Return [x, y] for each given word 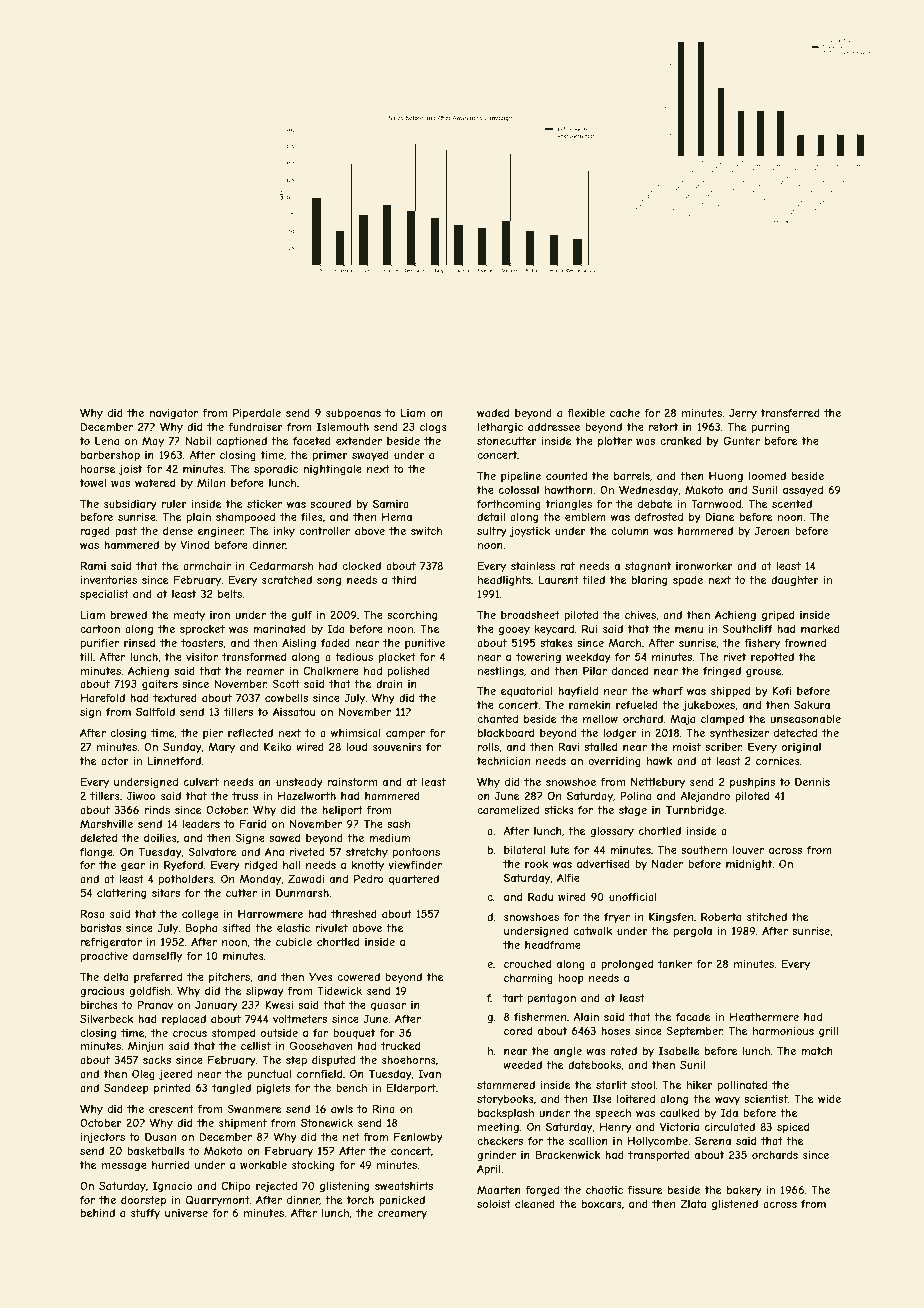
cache [625, 413]
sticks [559, 810]
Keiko [278, 746]
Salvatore [212, 851]
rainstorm [352, 782]
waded [493, 413]
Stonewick [327, 1122]
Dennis [812, 781]
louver [748, 850]
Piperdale [257, 413]
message [124, 1167]
